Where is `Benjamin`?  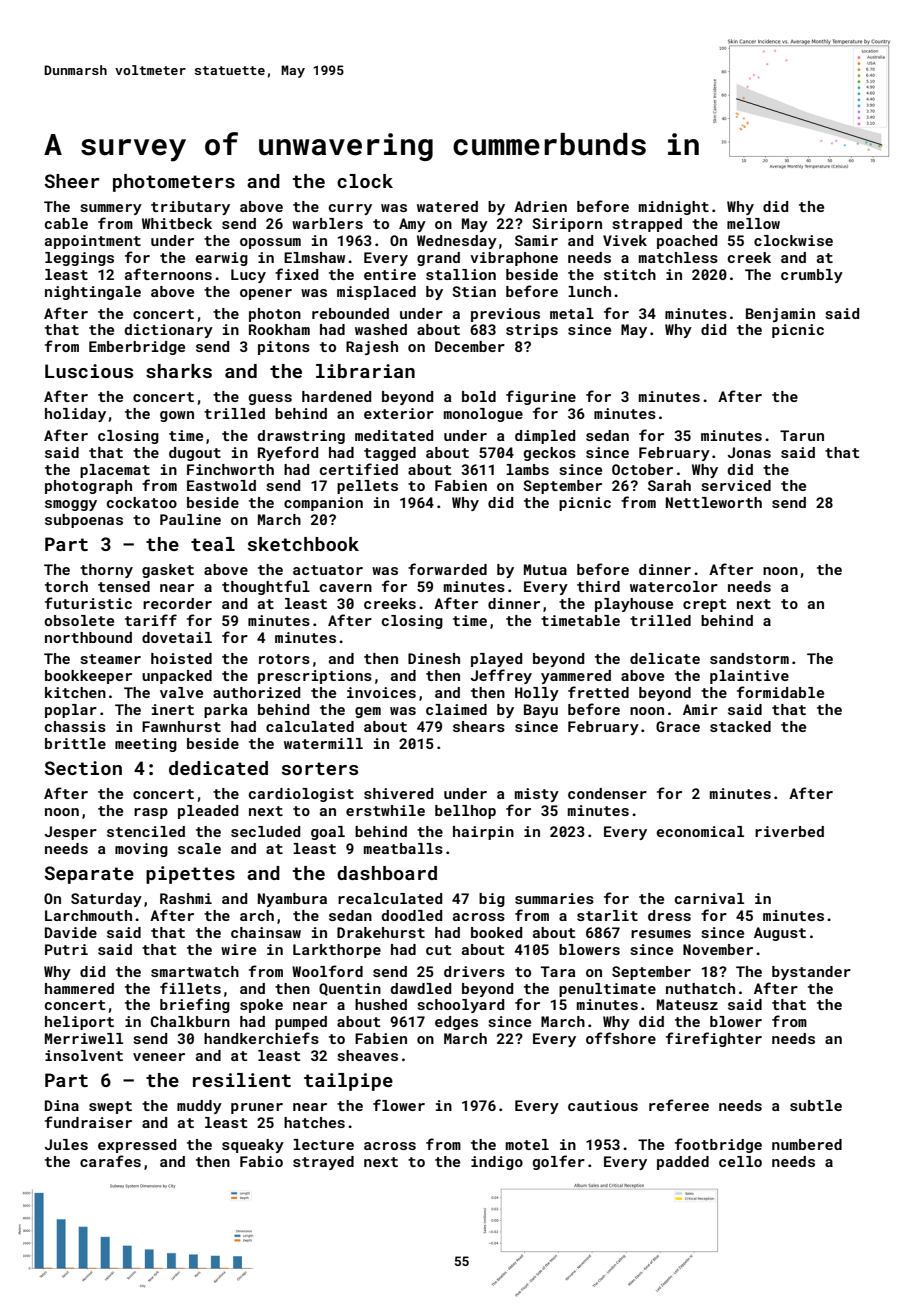 Benjamin is located at coordinates (780, 315).
